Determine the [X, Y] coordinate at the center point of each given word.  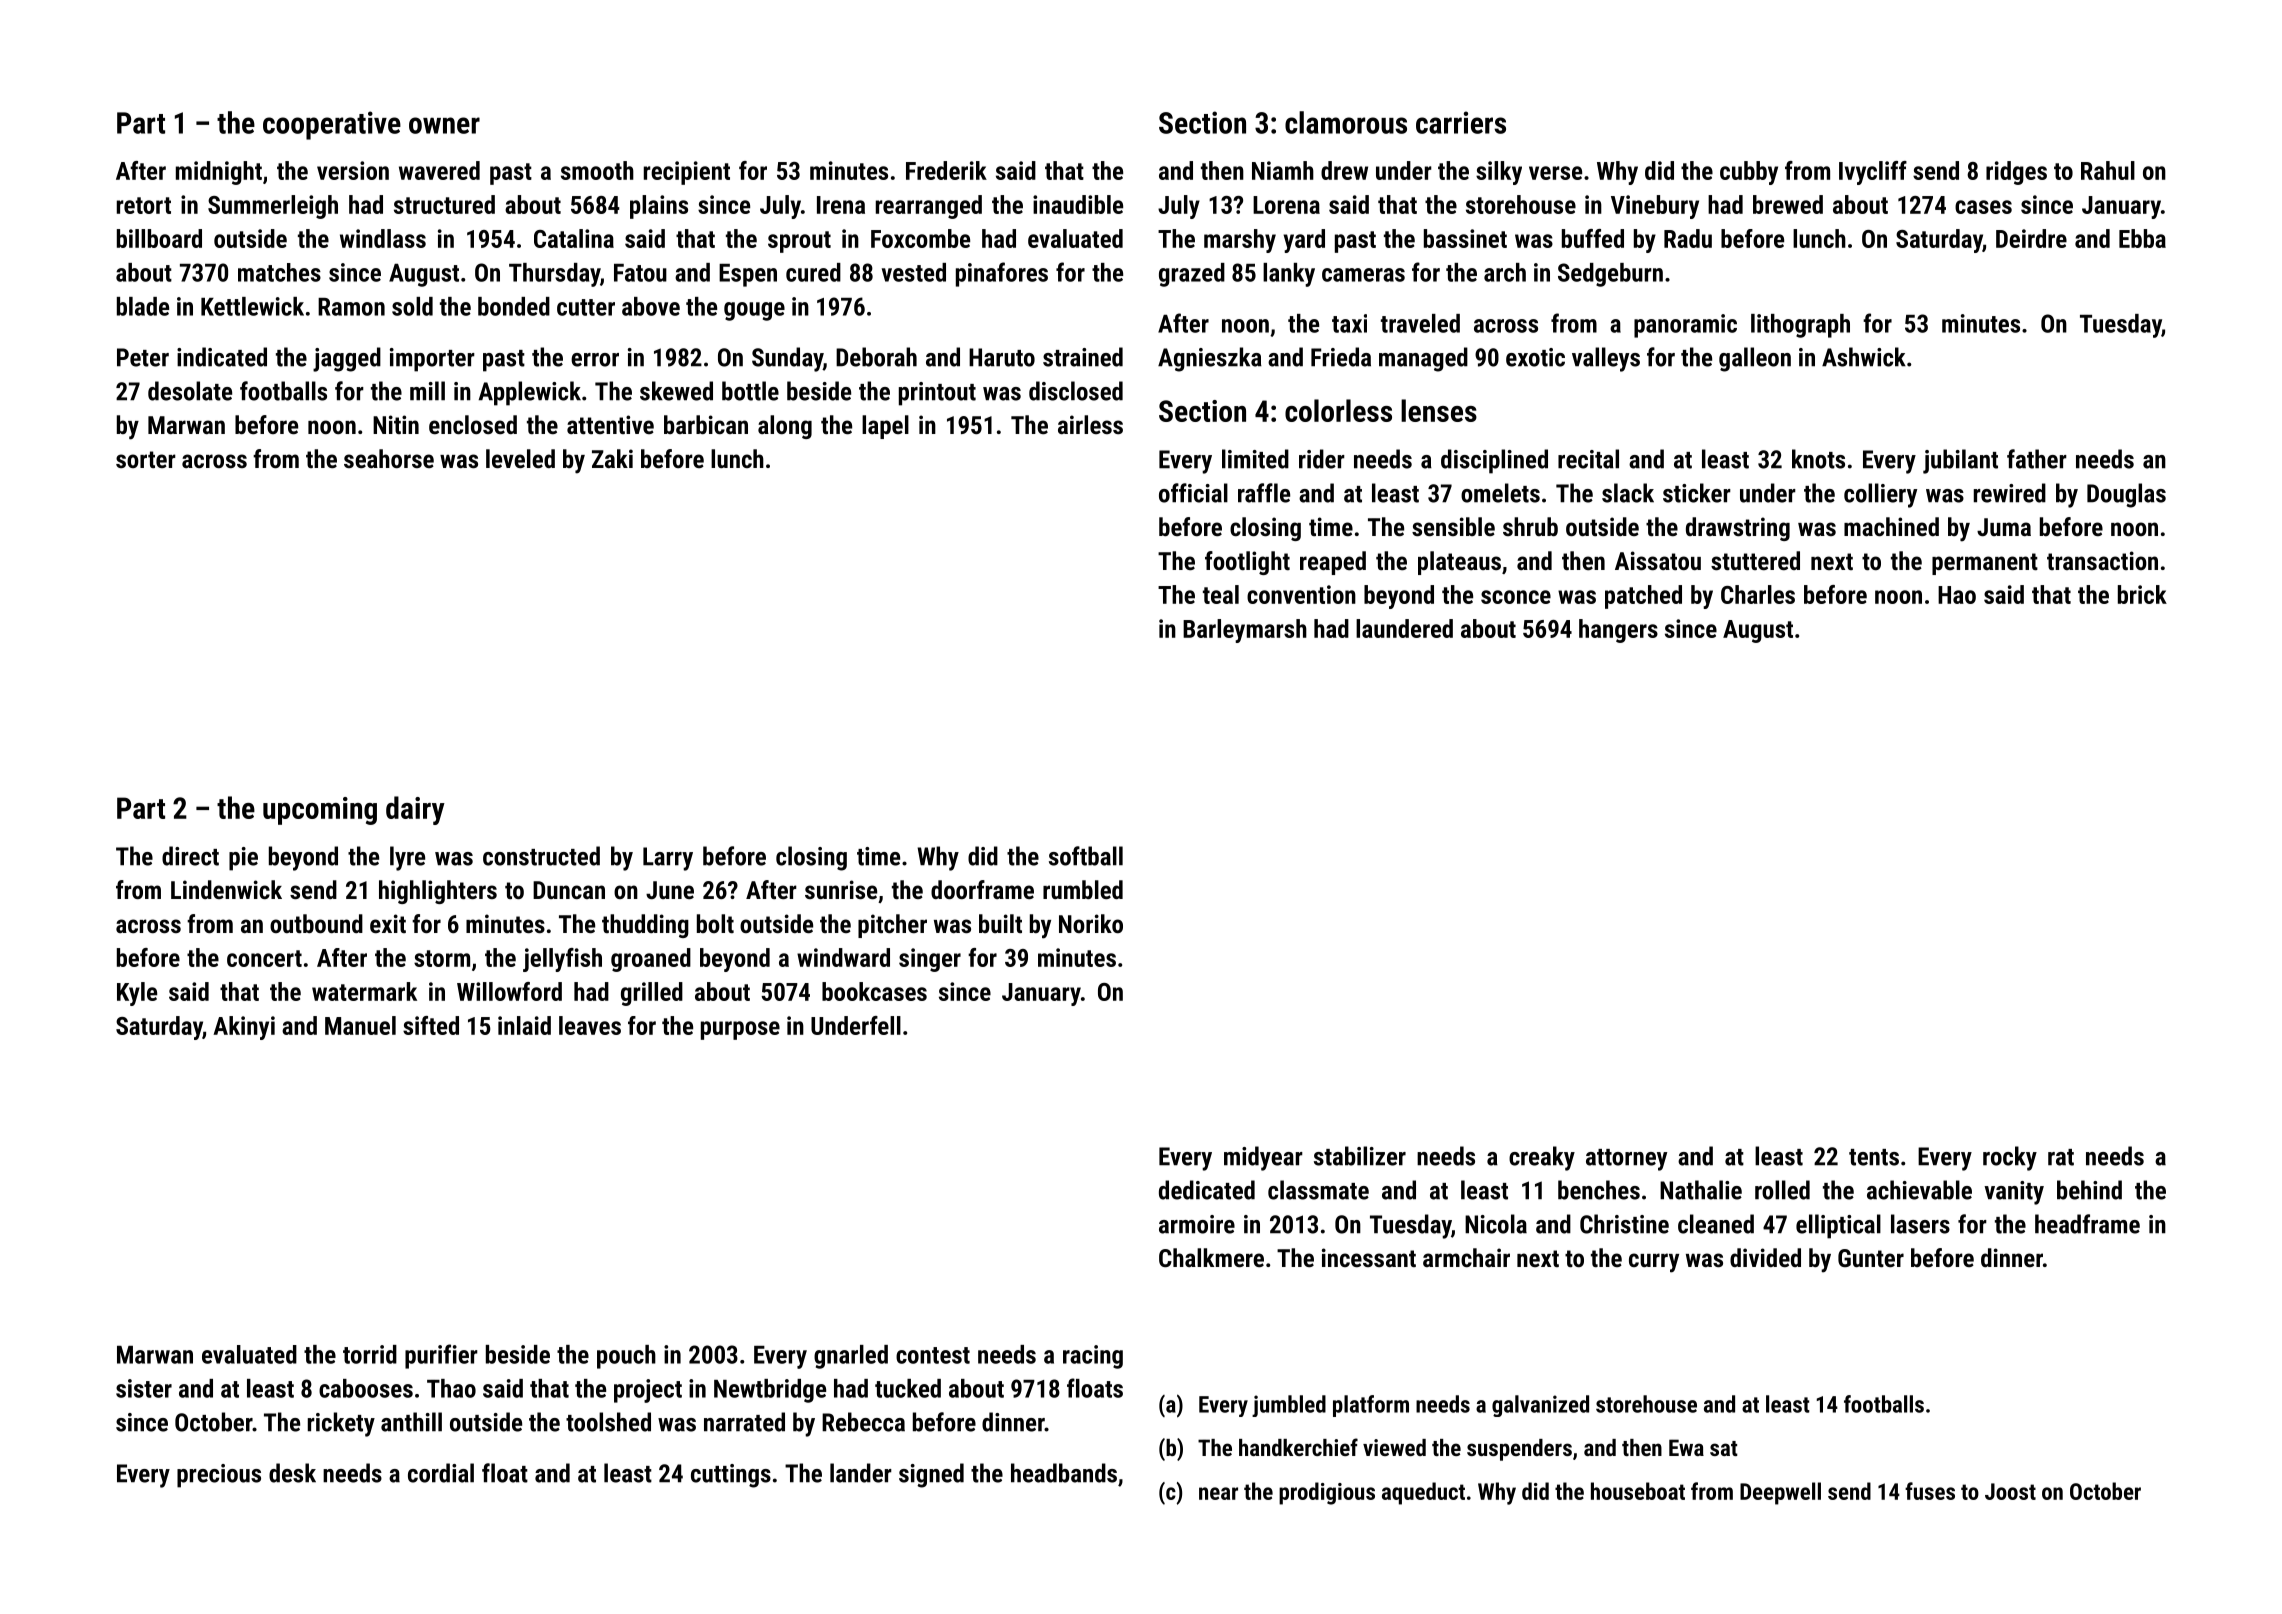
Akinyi [244, 1028]
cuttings [731, 1476]
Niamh [1283, 170]
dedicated [1207, 1190]
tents [1874, 1157]
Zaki [612, 458]
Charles [1758, 594]
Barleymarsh [1245, 631]
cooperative [332, 125]
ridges [2016, 173]
